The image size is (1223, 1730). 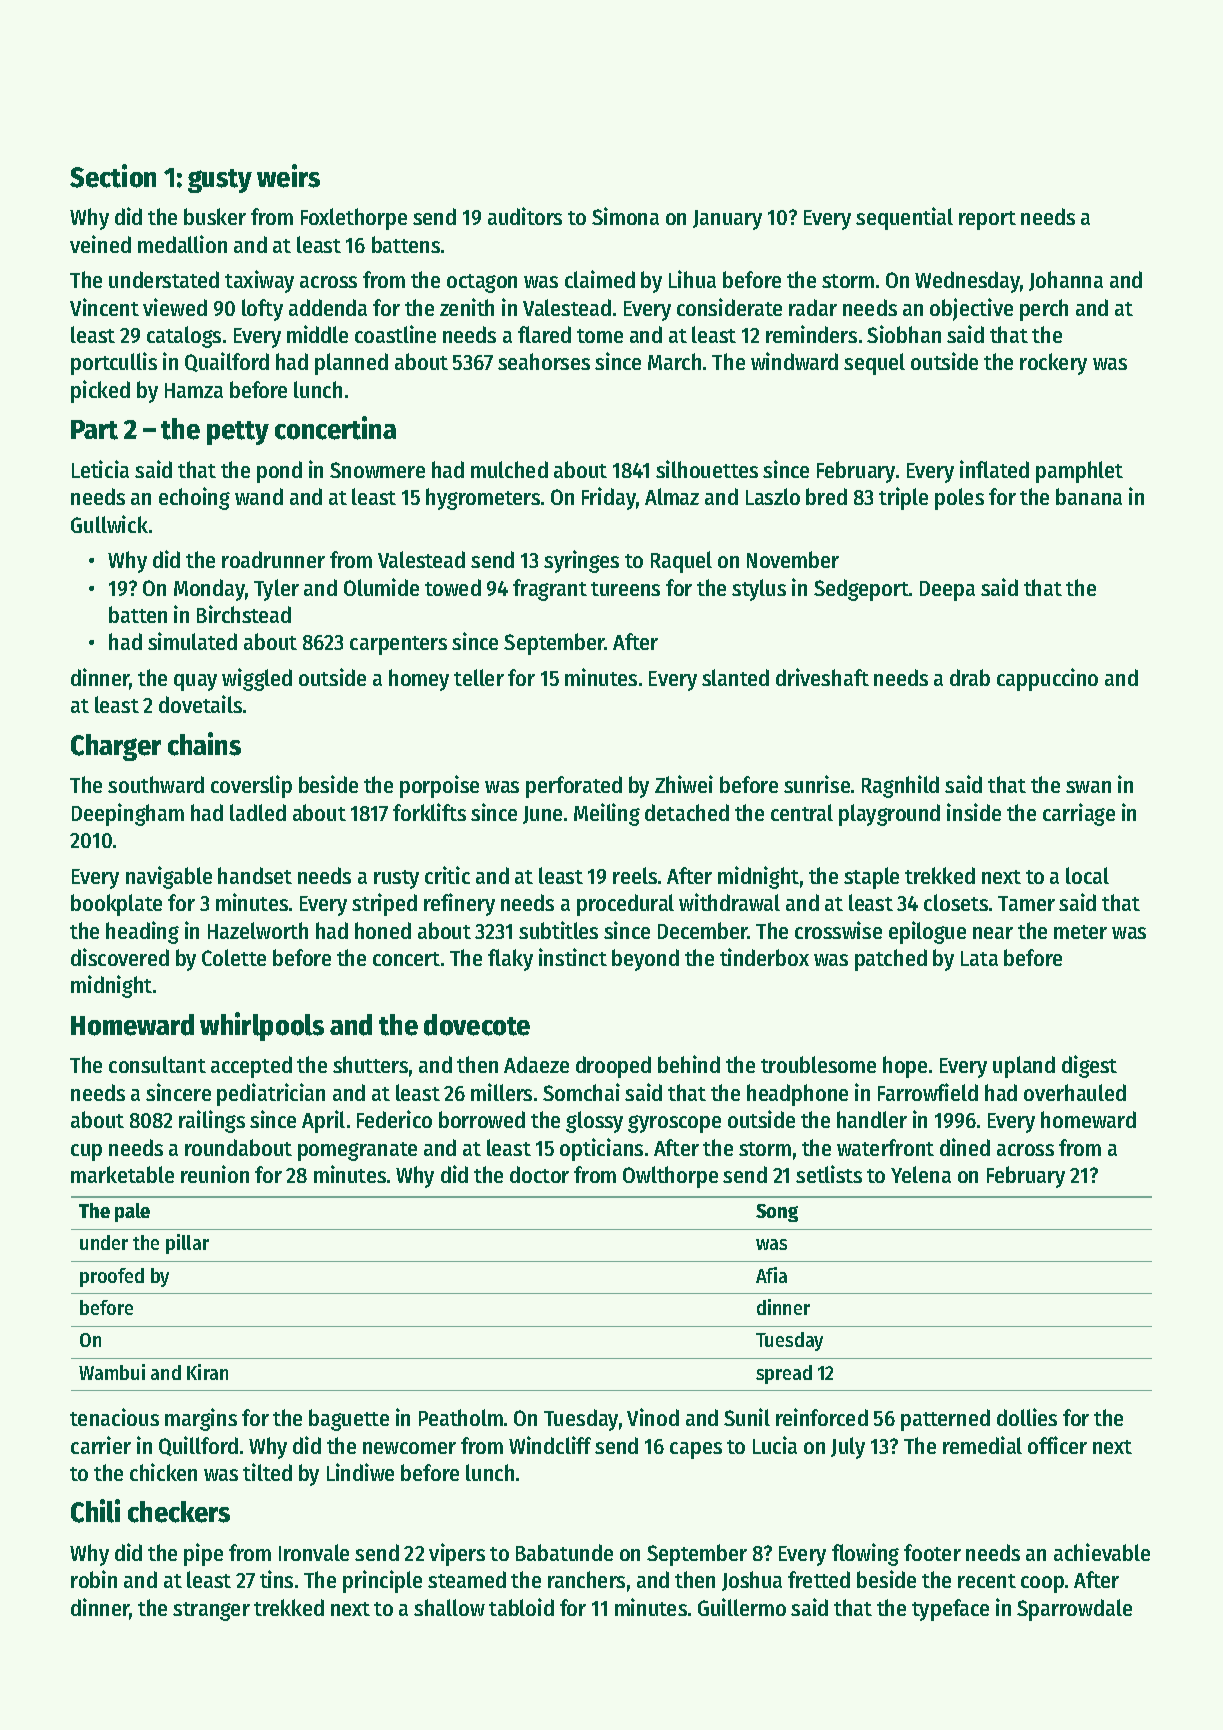 What do you see at coordinates (742, 1607) in the page?
I see `Guillermo` at bounding box center [742, 1607].
